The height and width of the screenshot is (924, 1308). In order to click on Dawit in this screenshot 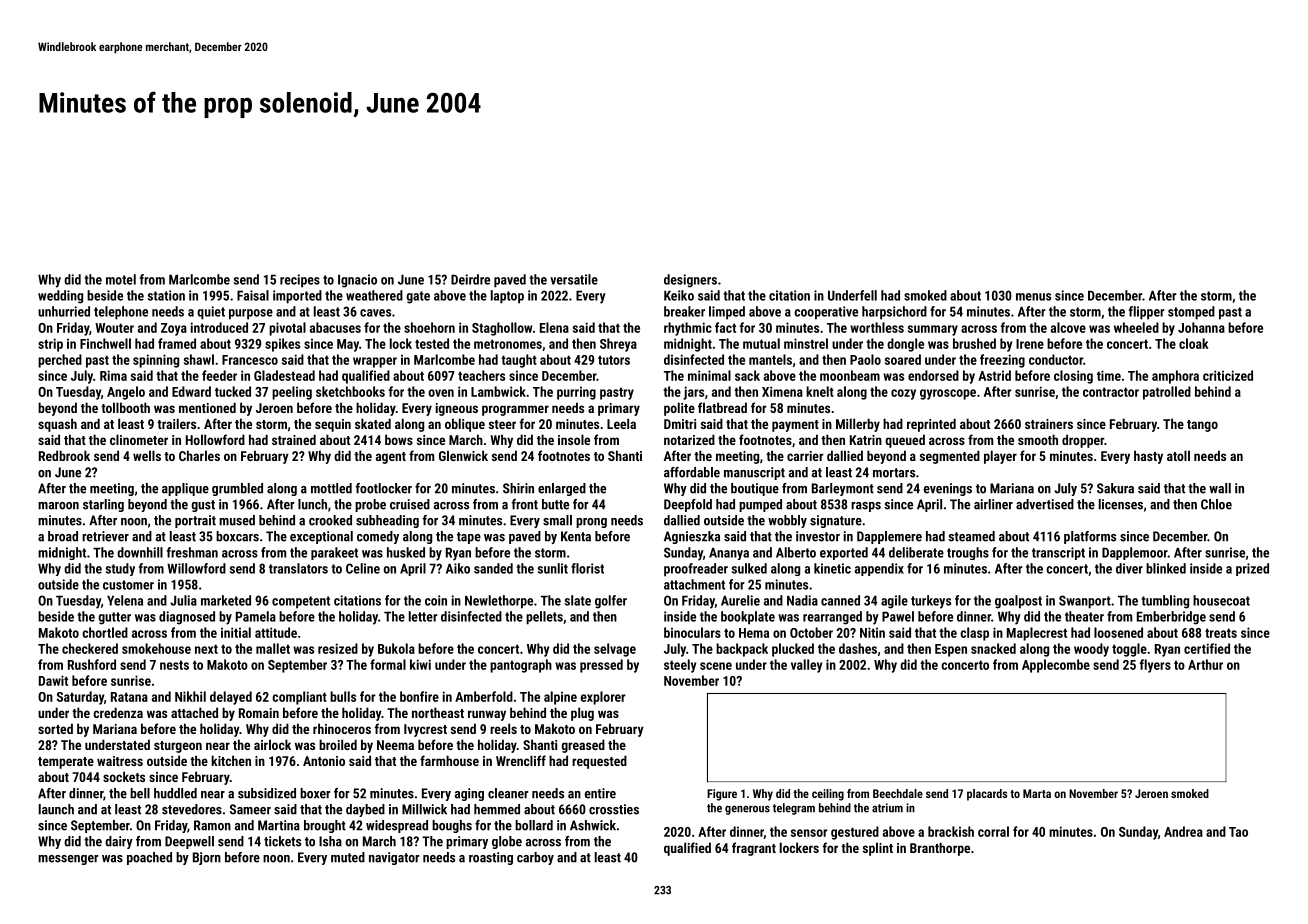, I will do `click(53, 680)`.
